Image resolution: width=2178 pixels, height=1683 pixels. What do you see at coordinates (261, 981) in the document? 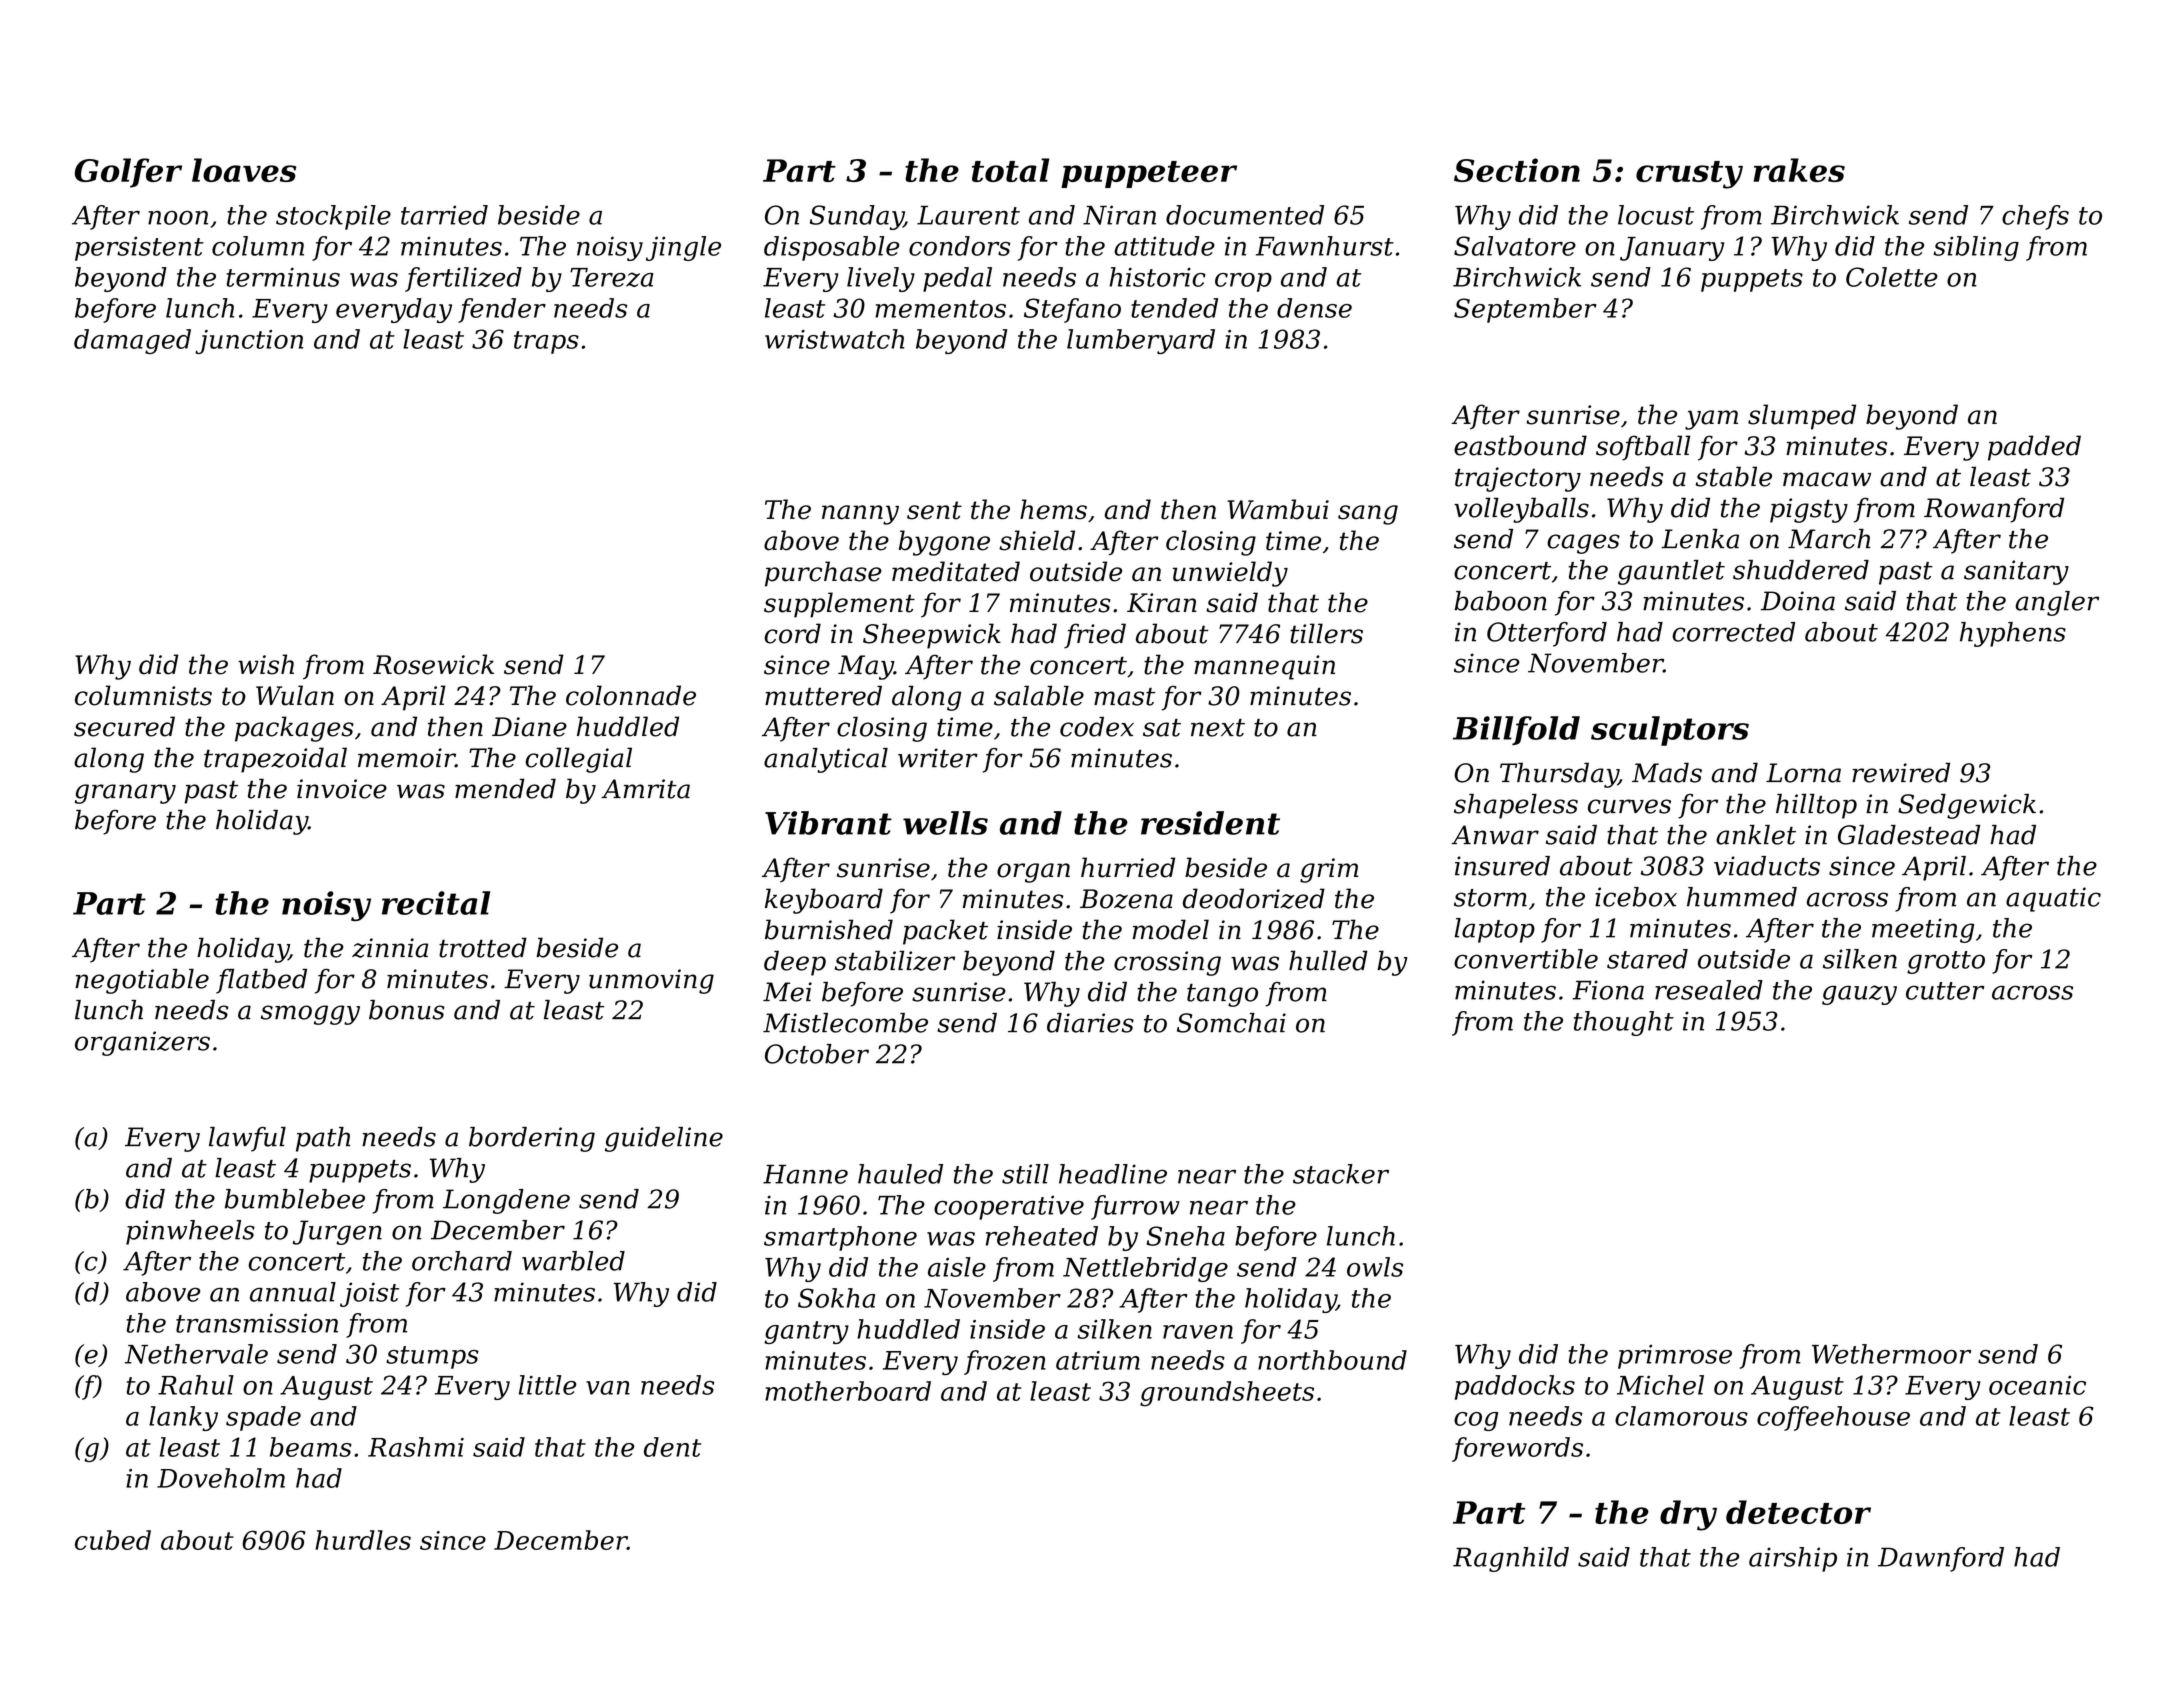
I see `flatbed` at bounding box center [261, 981].
